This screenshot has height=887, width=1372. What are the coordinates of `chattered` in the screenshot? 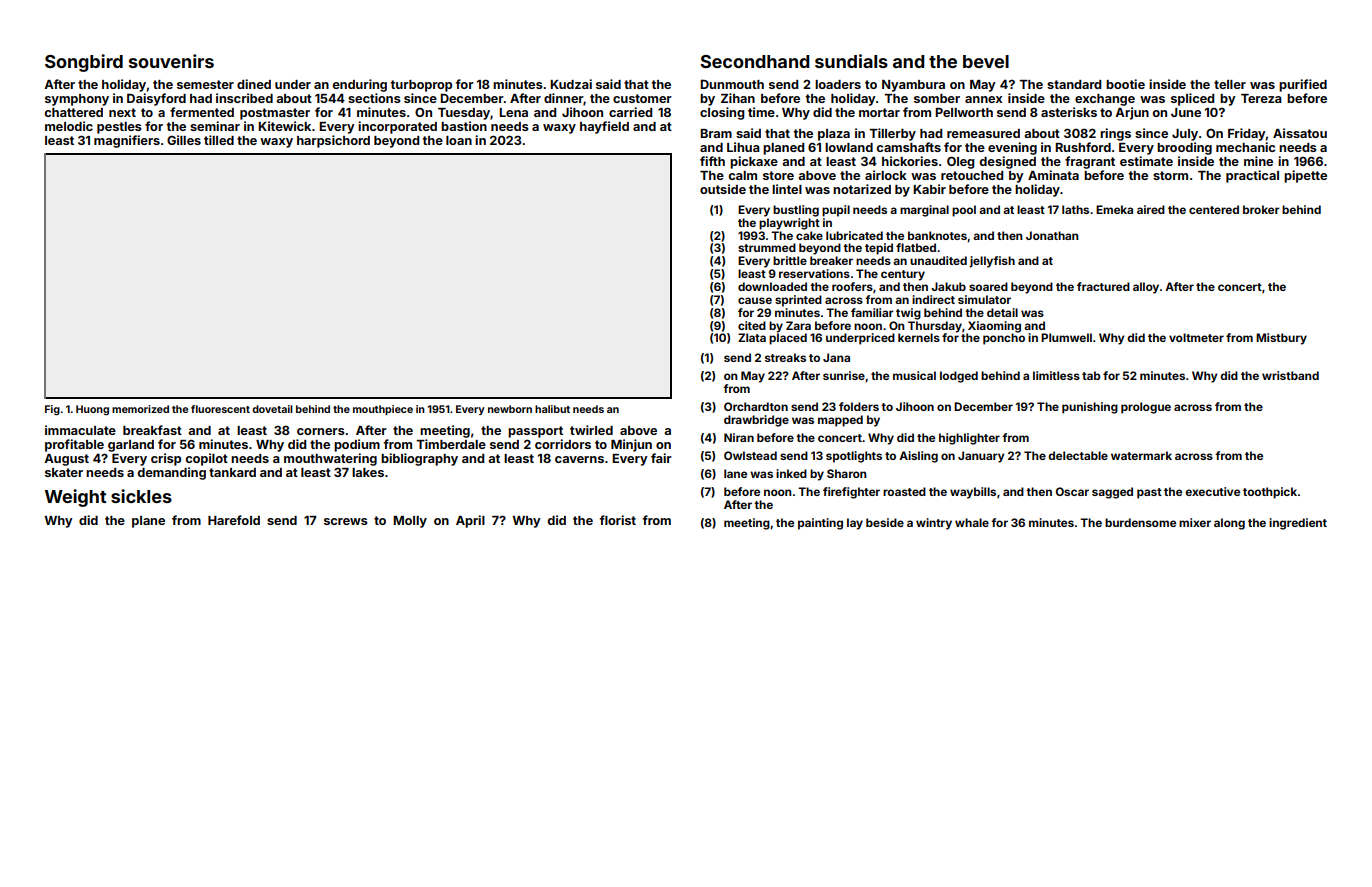 It's located at (74, 112).
